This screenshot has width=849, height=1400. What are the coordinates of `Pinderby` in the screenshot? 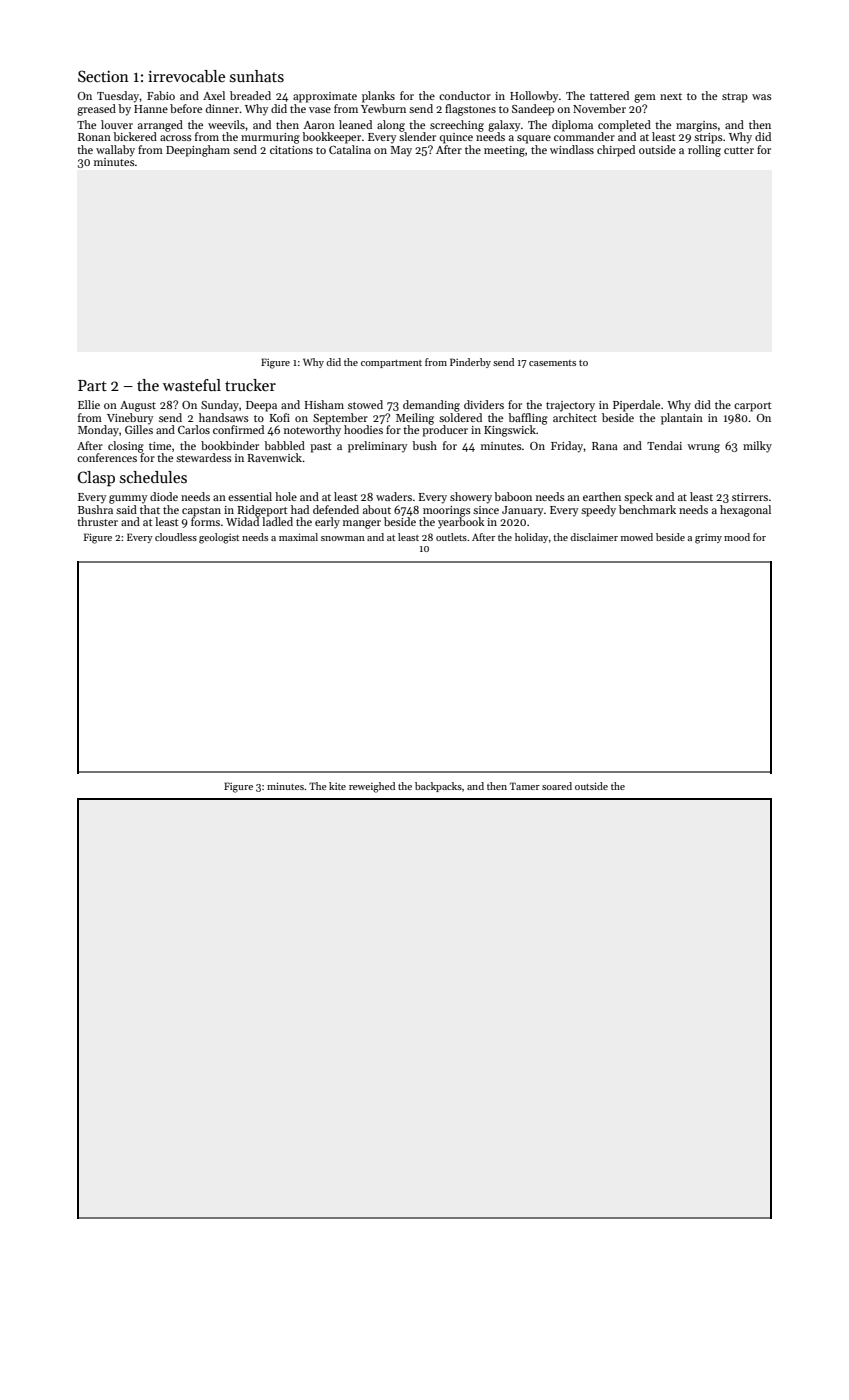 It's located at (470, 363).
